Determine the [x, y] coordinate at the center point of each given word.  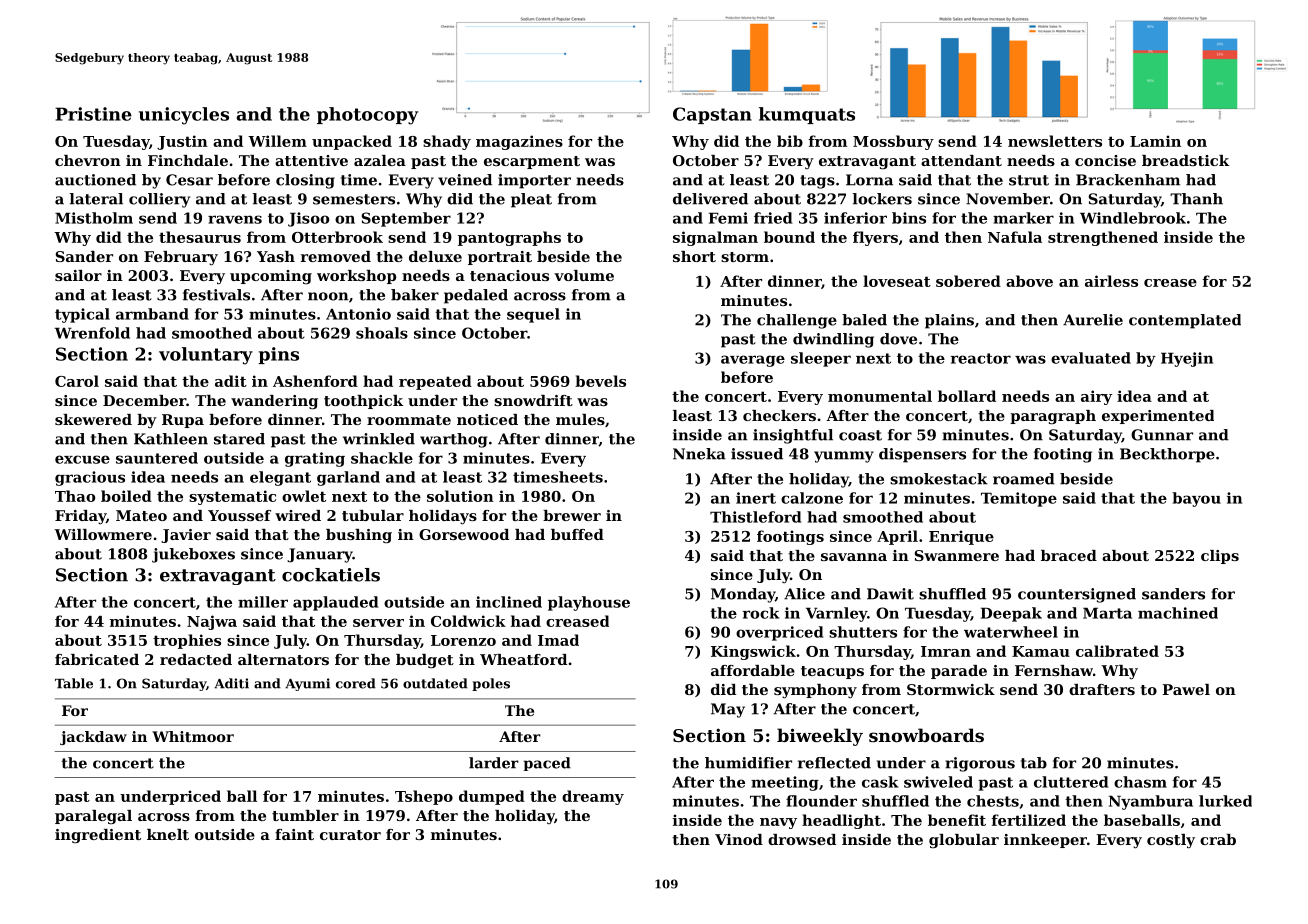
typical [82, 315]
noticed [487, 419]
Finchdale [188, 160]
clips [1220, 557]
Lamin [1155, 141]
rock [761, 613]
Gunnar [1162, 435]
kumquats [807, 115]
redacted [196, 659]
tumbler [305, 815]
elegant [280, 478]
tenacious [509, 275]
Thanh [1196, 199]
